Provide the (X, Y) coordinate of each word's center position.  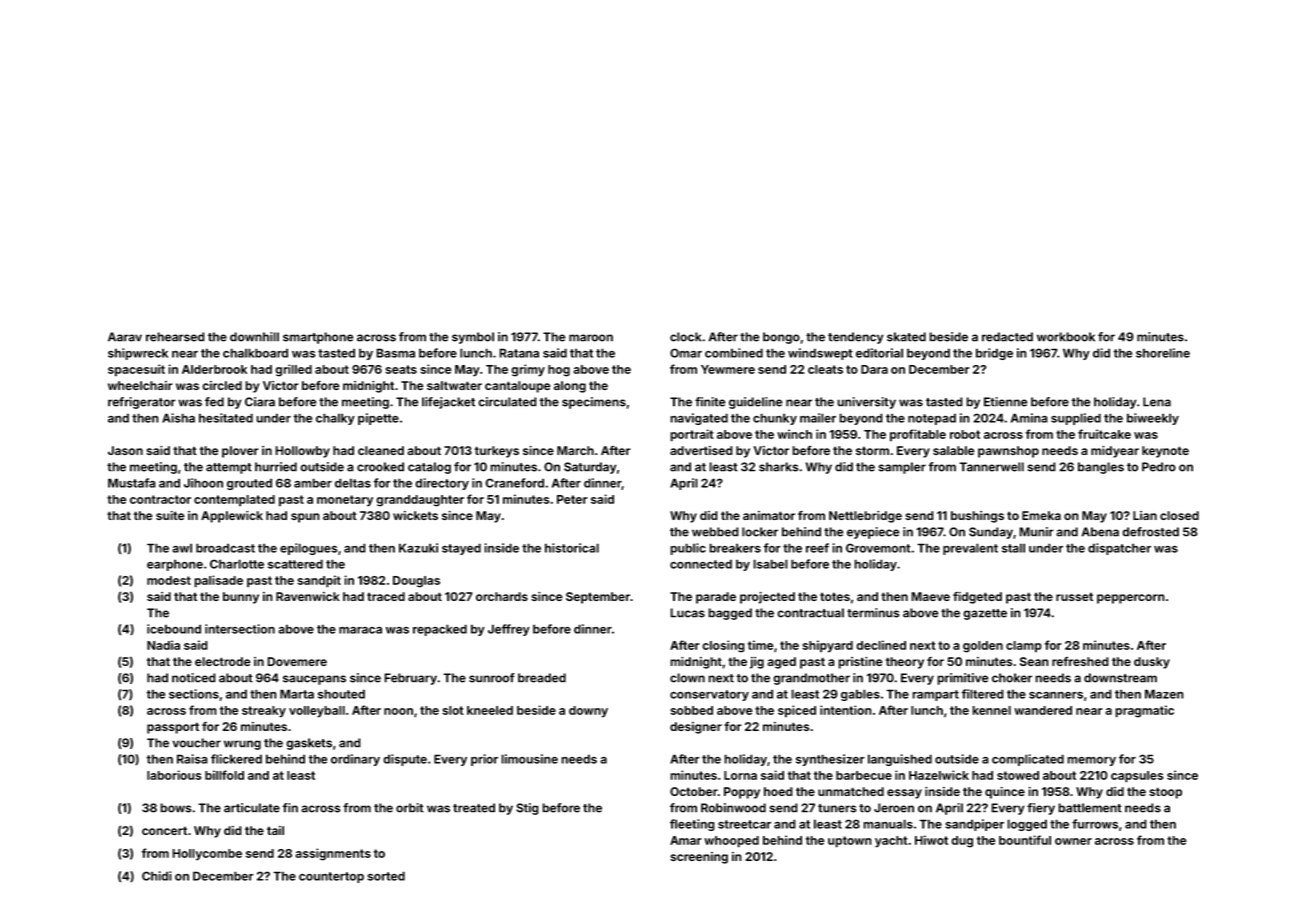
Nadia (163, 645)
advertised (701, 450)
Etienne (1006, 402)
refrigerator (142, 403)
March (575, 450)
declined (881, 645)
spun (305, 518)
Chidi (157, 876)
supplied (1076, 419)
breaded (542, 678)
